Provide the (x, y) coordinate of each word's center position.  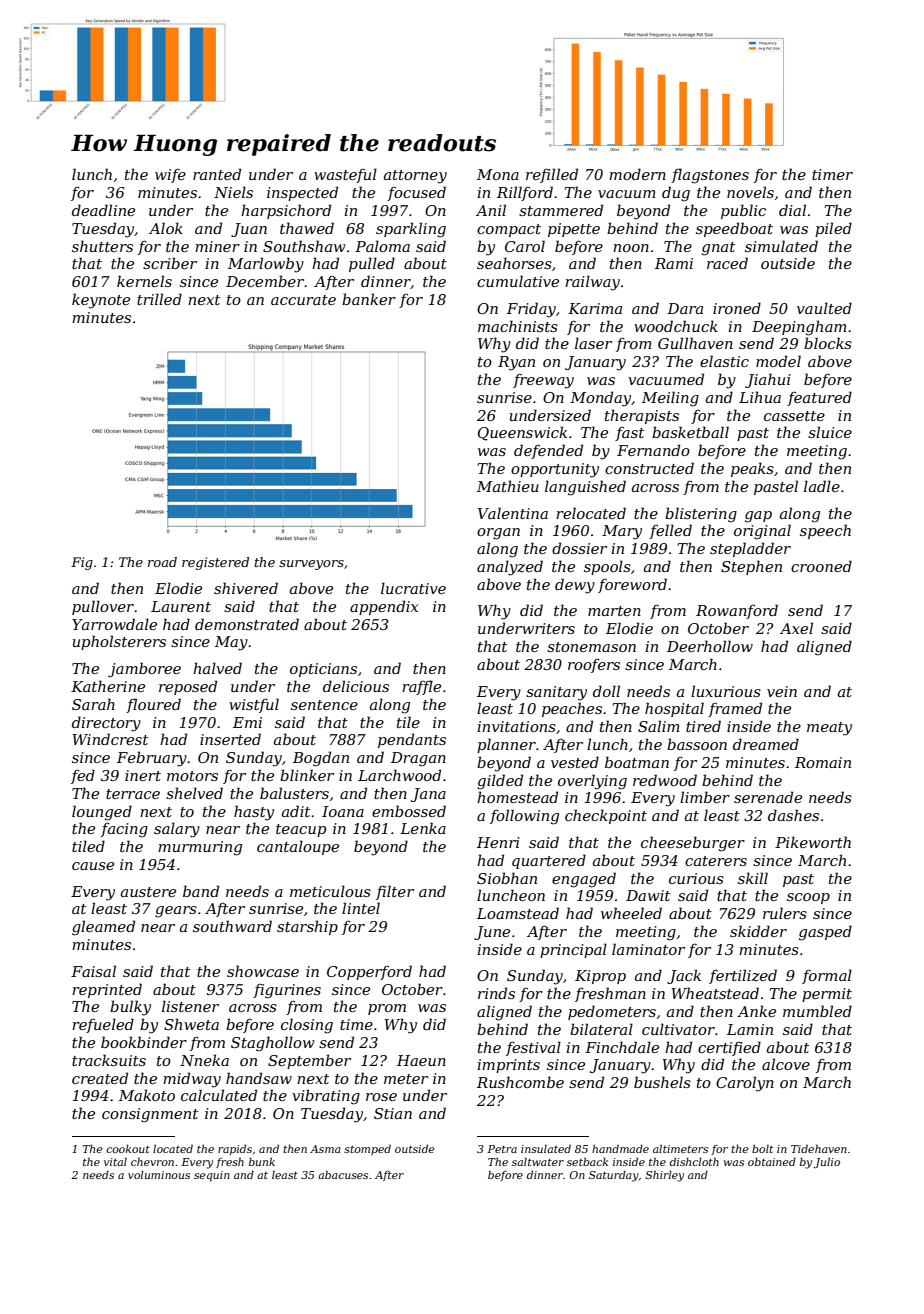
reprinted (107, 990)
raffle (421, 687)
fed (83, 776)
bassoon (697, 744)
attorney (415, 177)
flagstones (710, 176)
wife (170, 175)
